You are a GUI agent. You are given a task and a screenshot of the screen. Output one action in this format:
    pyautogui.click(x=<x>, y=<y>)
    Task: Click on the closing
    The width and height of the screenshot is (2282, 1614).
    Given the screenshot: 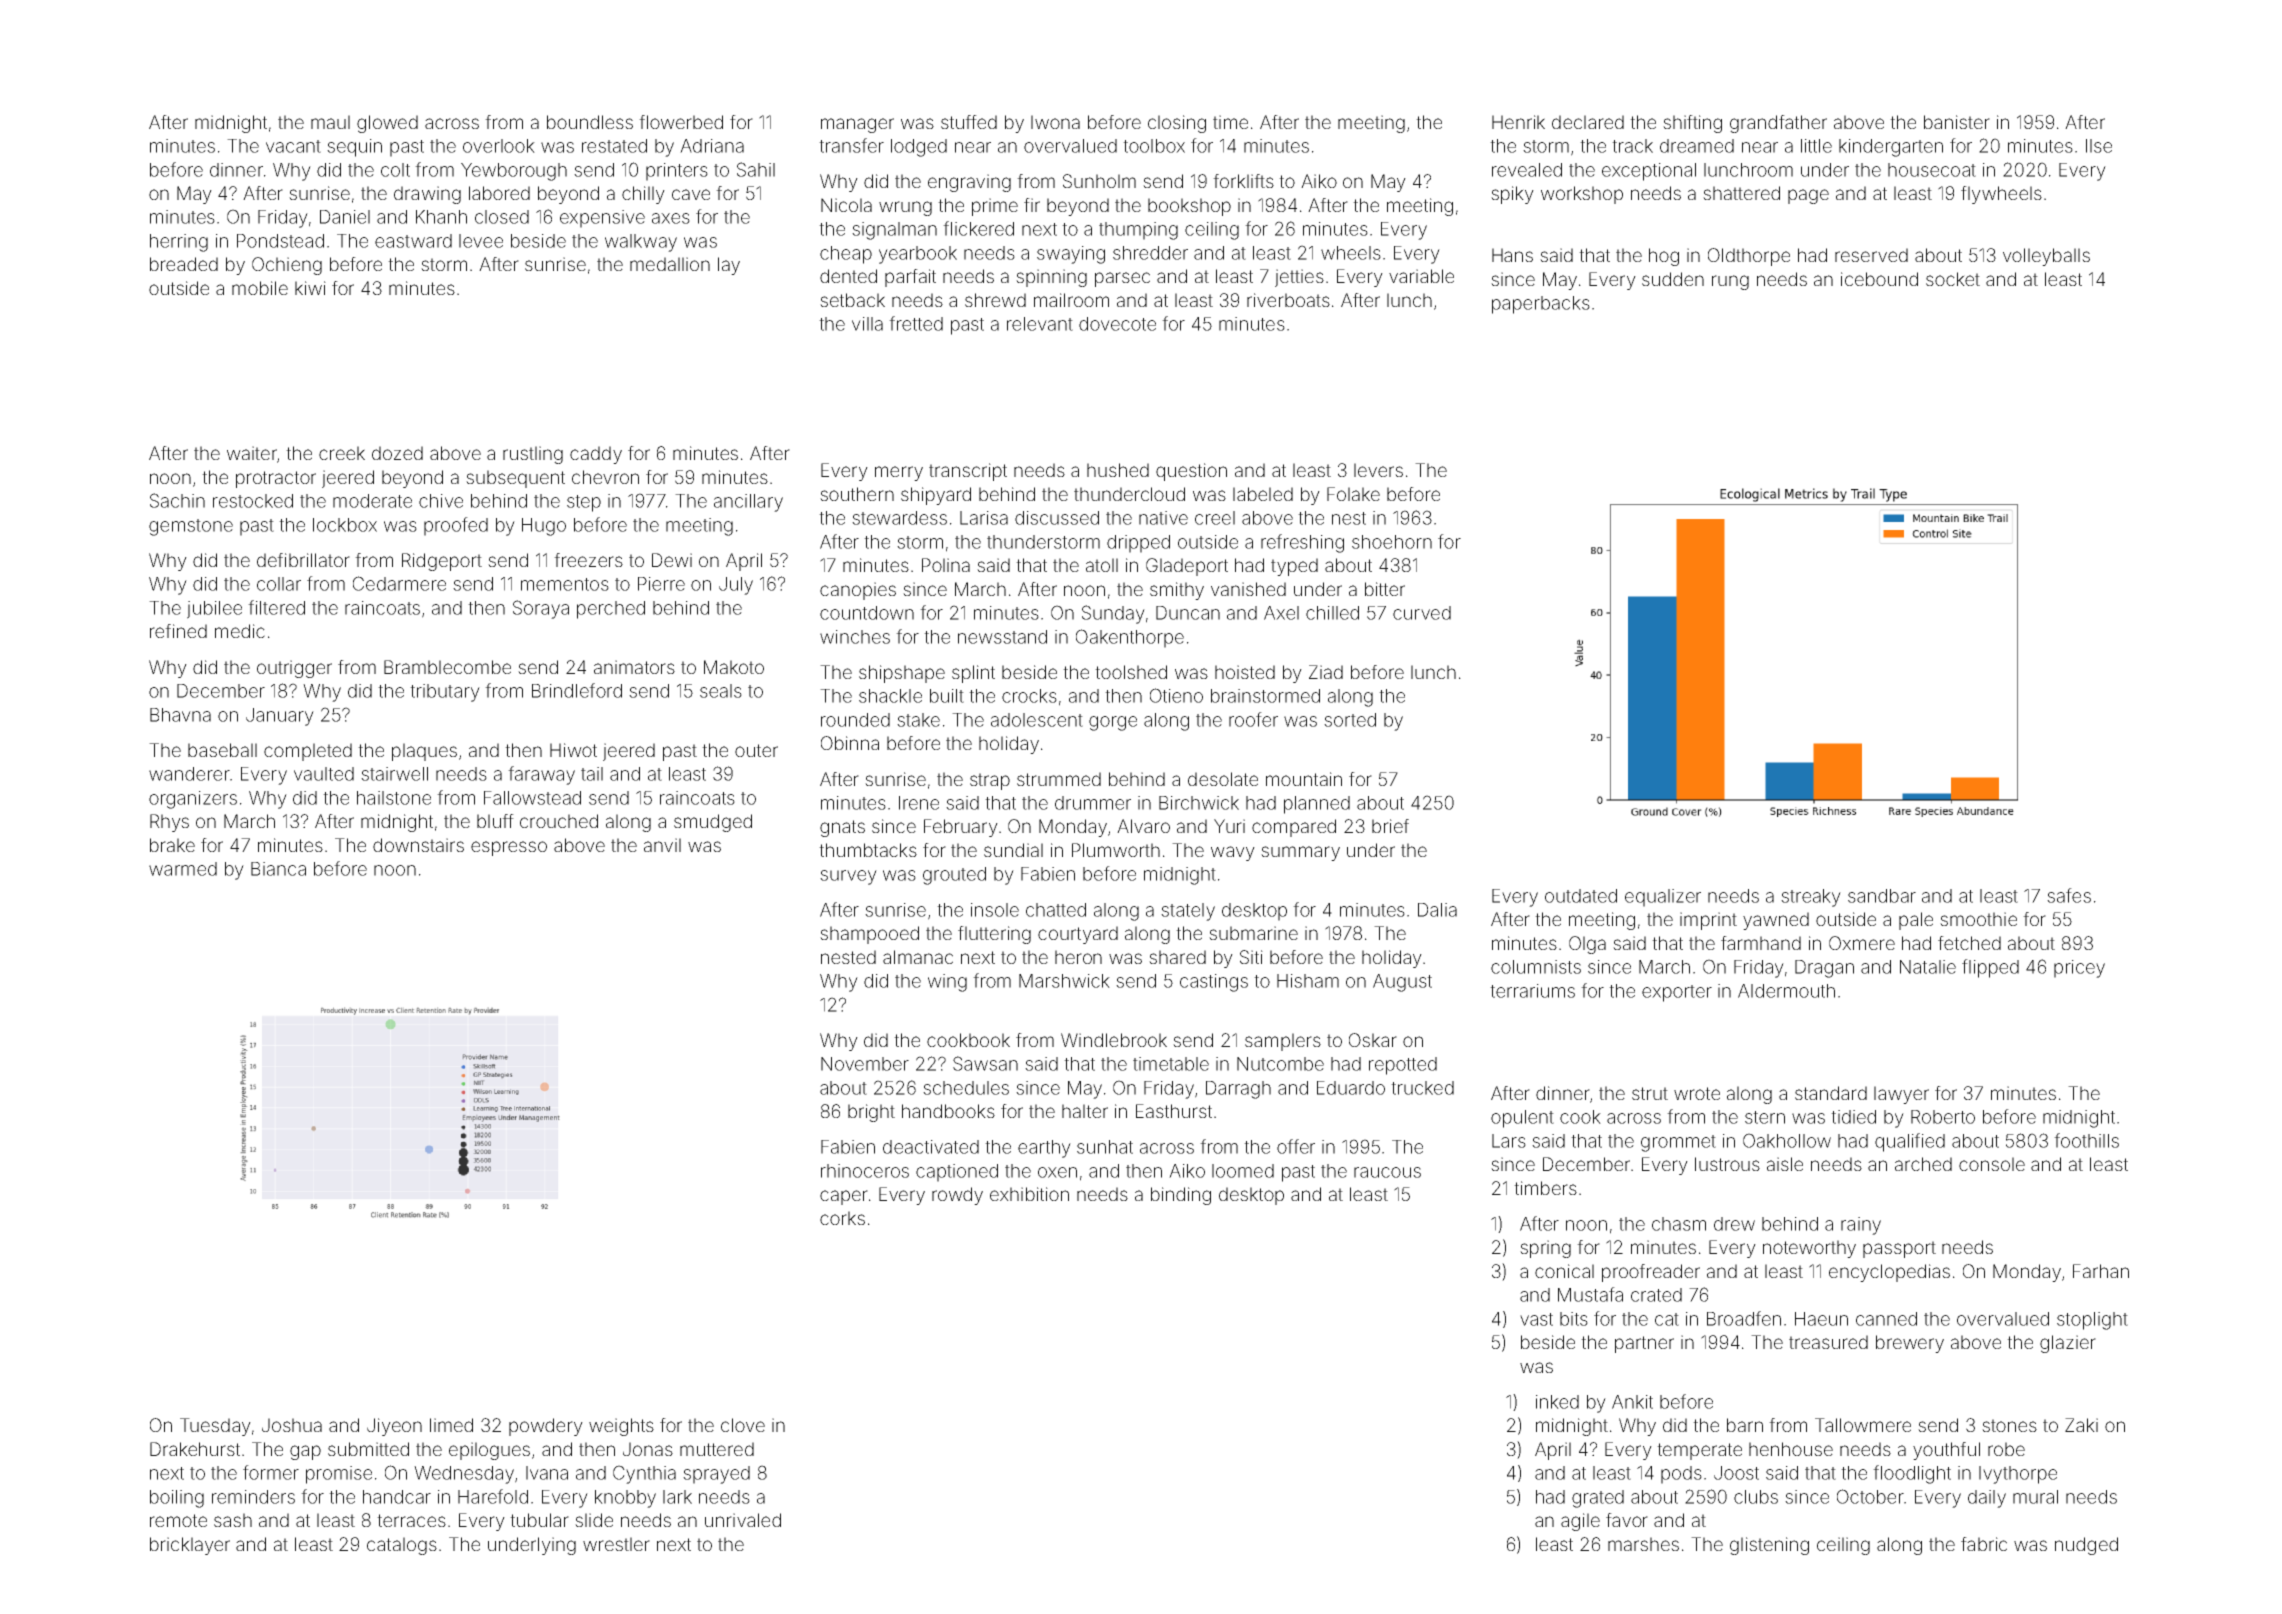 What is the action you would take?
    pyautogui.click(x=1177, y=124)
